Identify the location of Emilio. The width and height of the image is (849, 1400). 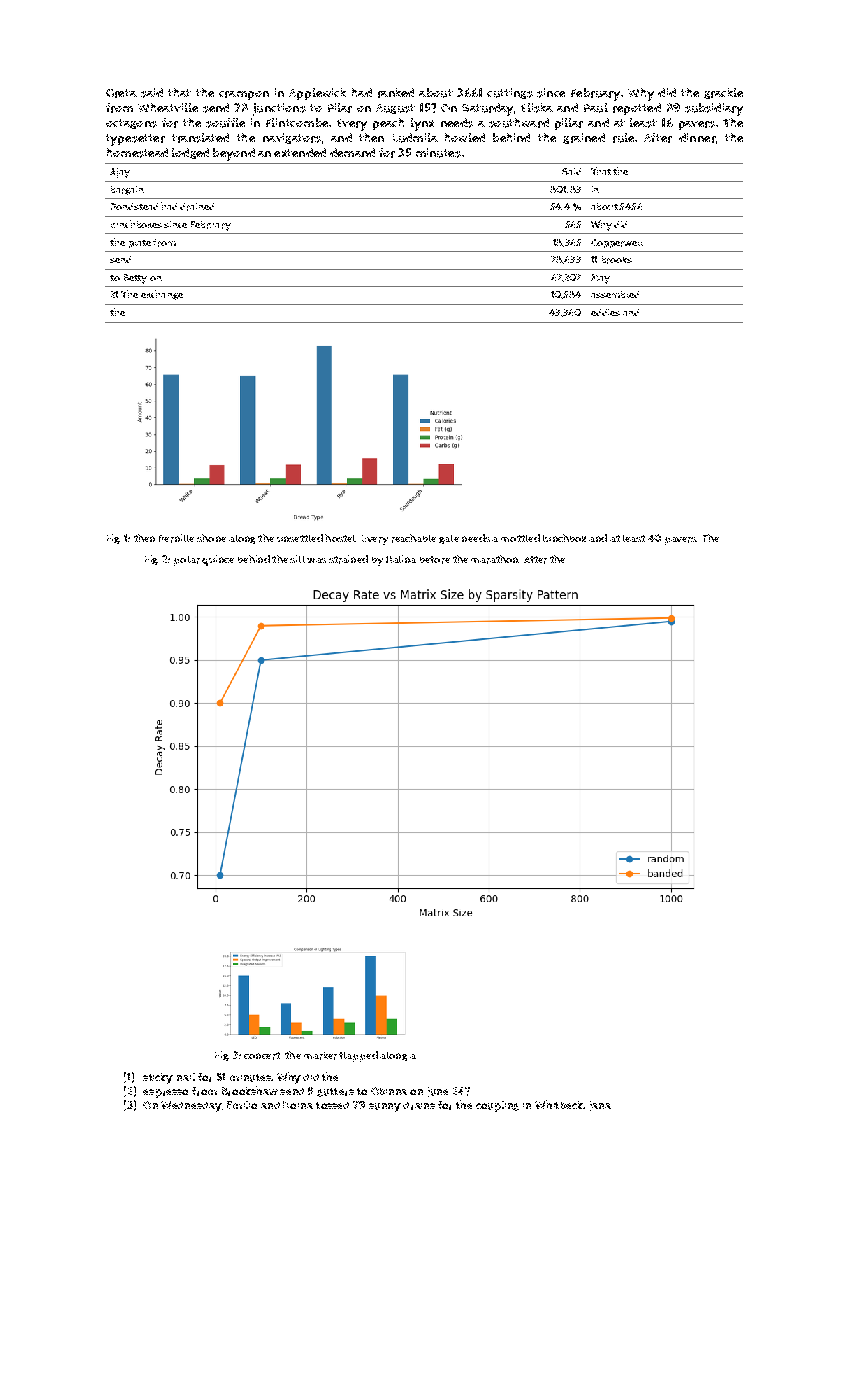
(242, 1105).
